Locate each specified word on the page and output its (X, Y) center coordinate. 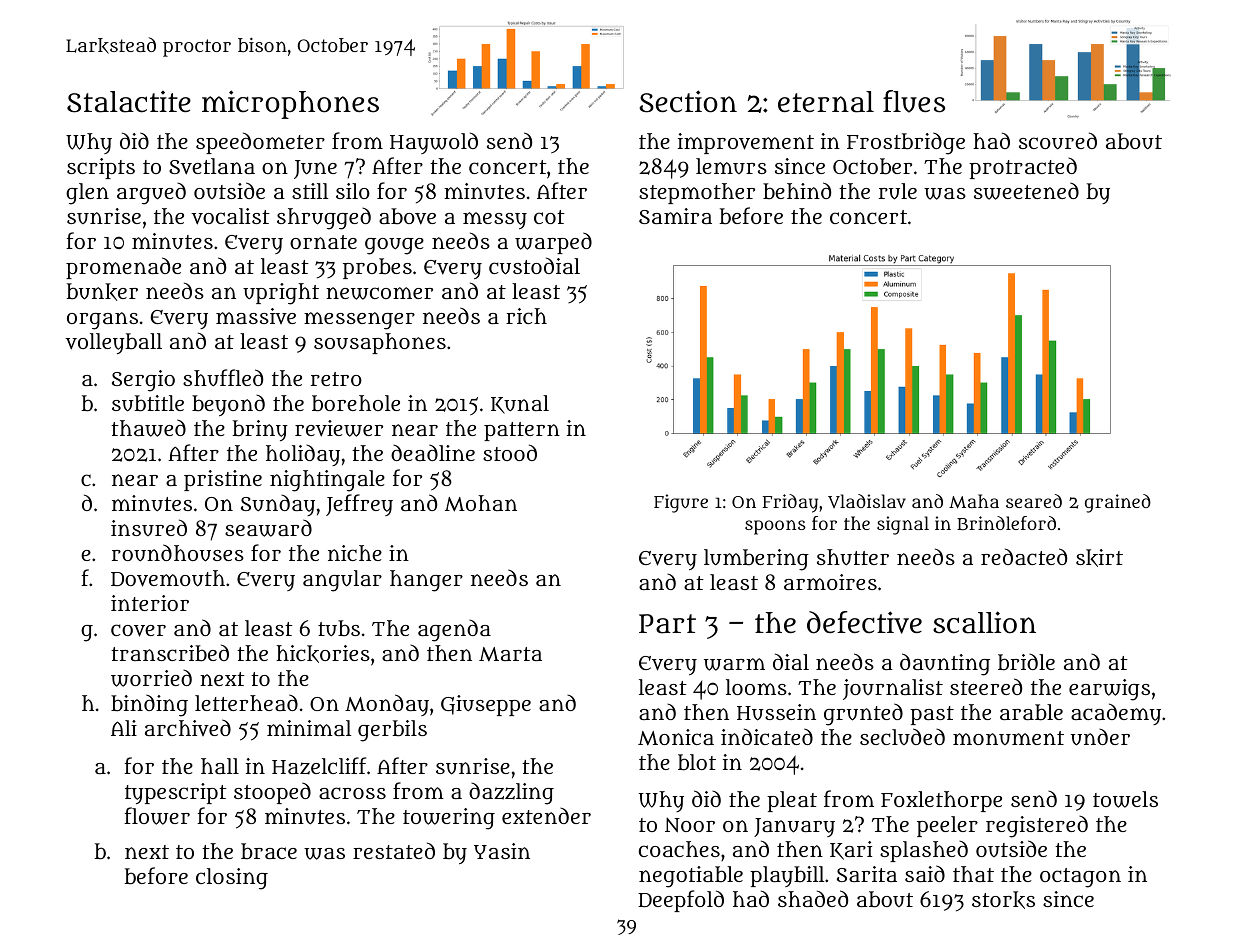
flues (914, 101)
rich (526, 316)
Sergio (143, 381)
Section (688, 101)
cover (138, 630)
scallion (984, 622)
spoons (775, 527)
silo (353, 191)
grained (1118, 503)
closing (232, 879)
